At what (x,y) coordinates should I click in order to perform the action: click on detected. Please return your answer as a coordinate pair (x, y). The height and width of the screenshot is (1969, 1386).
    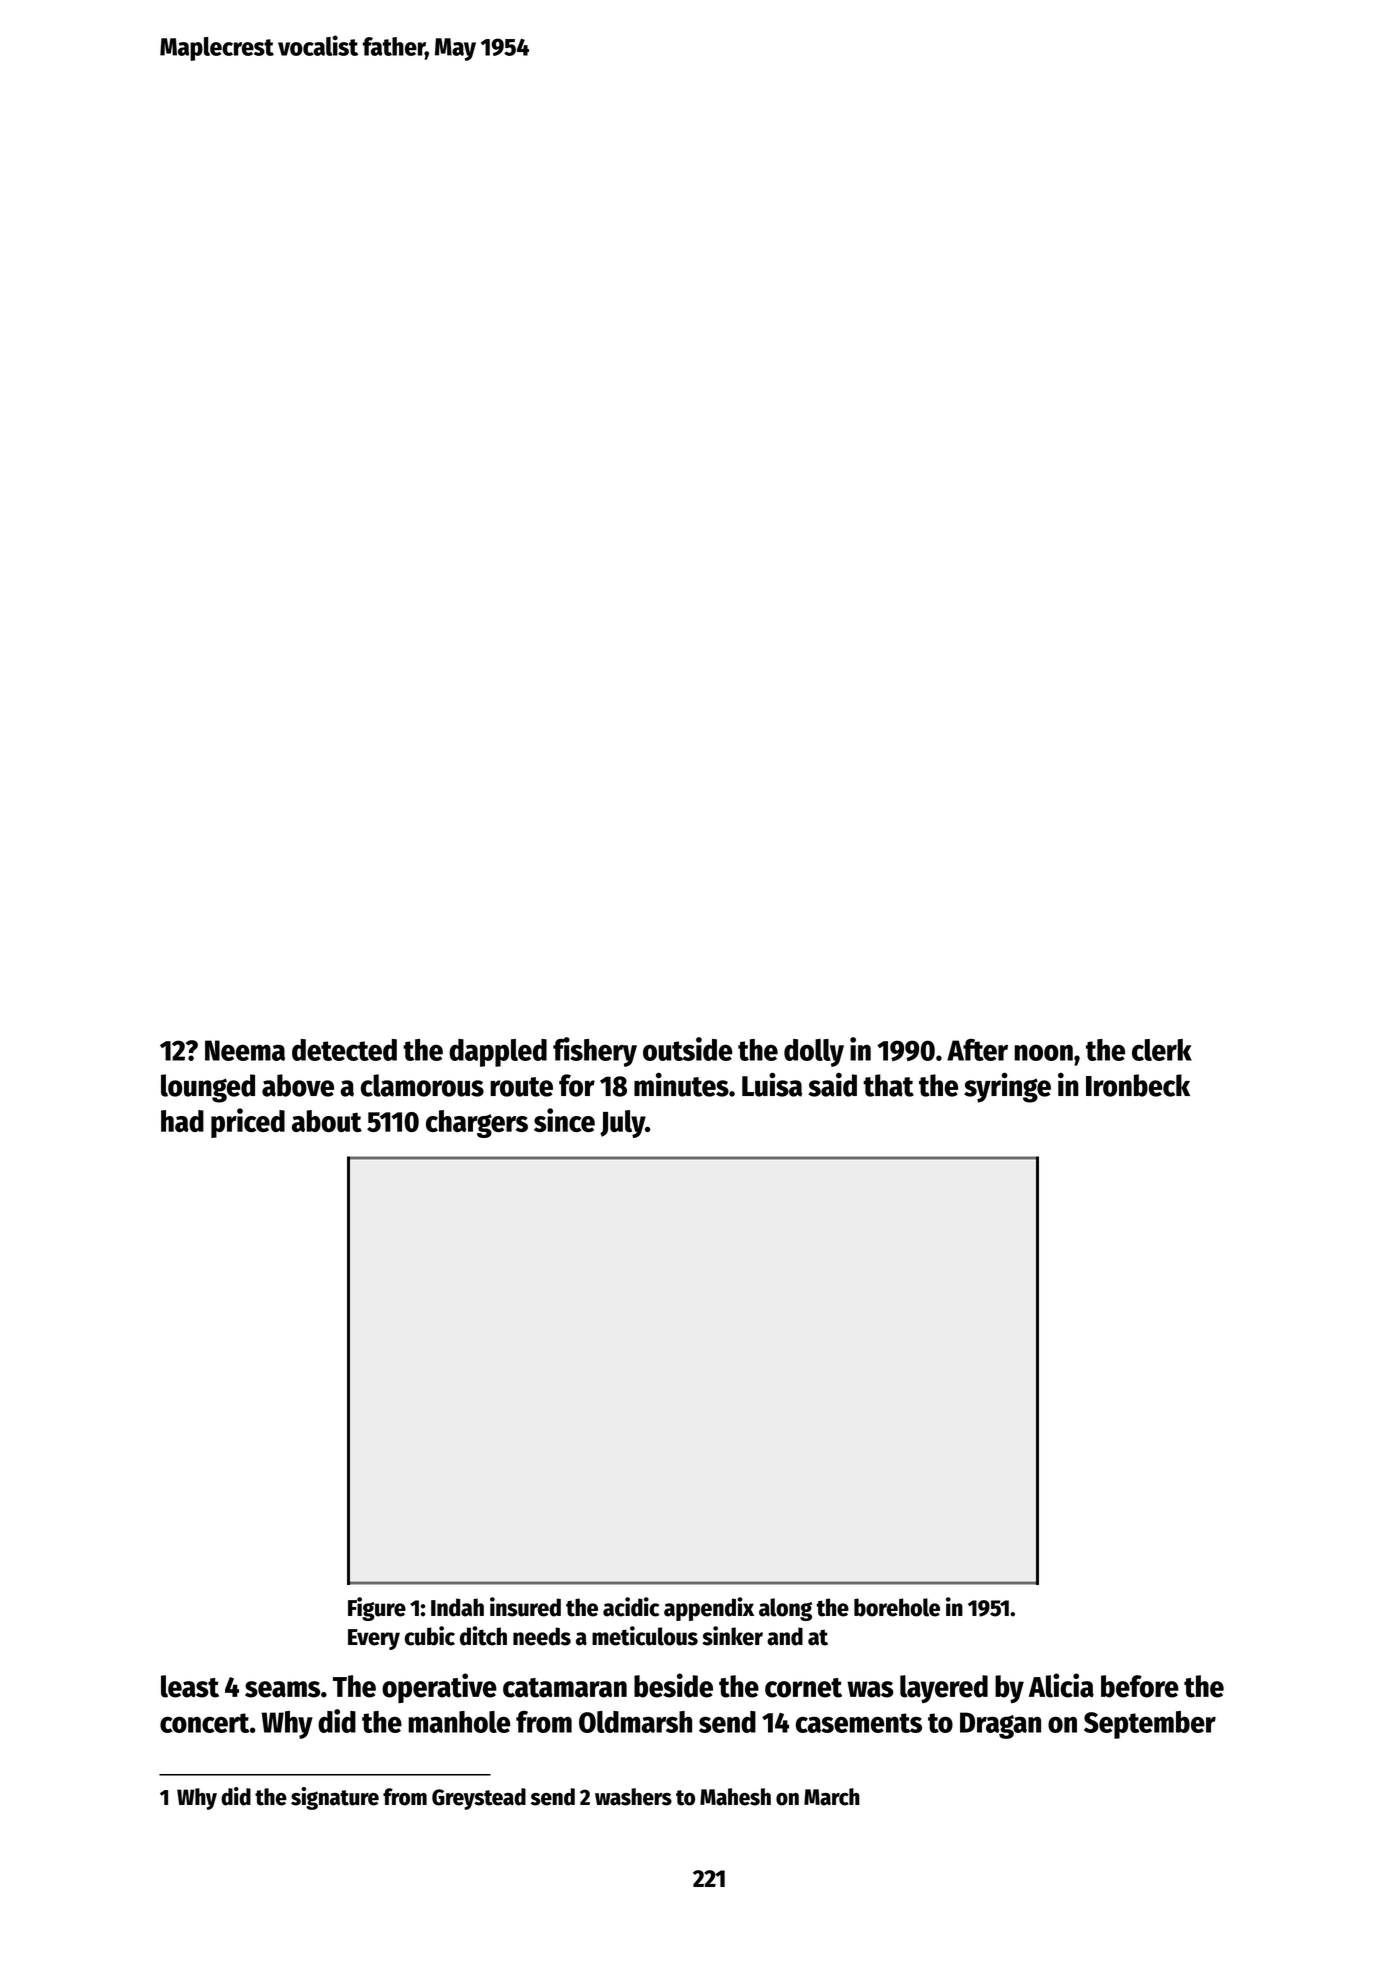
    Looking at the image, I should click on (344, 1050).
